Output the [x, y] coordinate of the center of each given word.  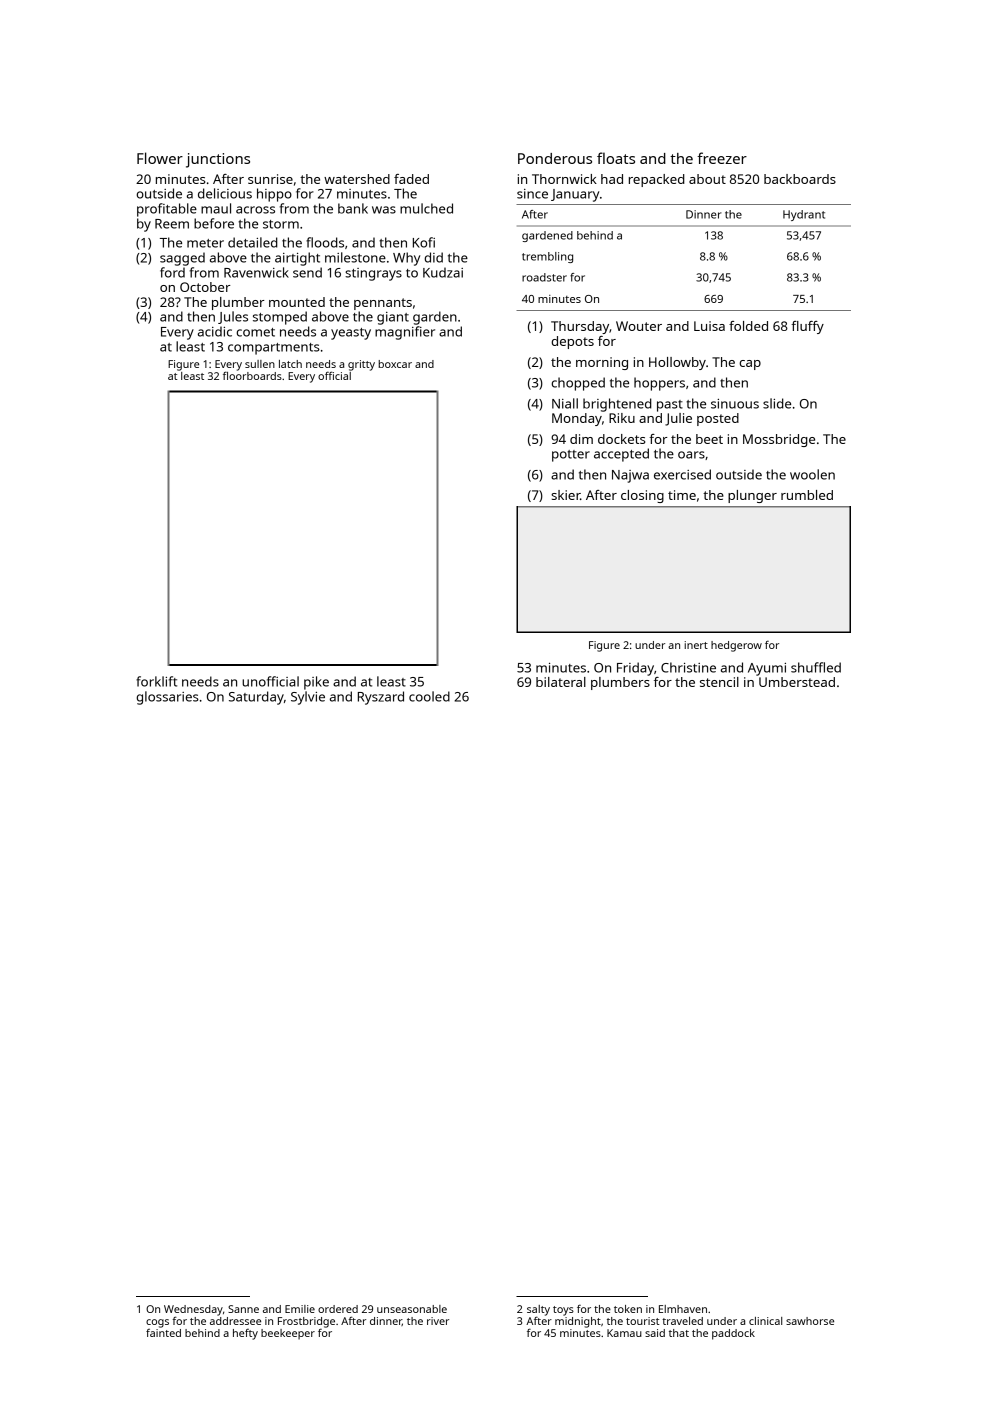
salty [538, 1310]
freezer [722, 158]
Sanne [243, 1309]
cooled [429, 696]
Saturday [256, 698]
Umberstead [797, 682]
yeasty [351, 334]
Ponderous [555, 158]
